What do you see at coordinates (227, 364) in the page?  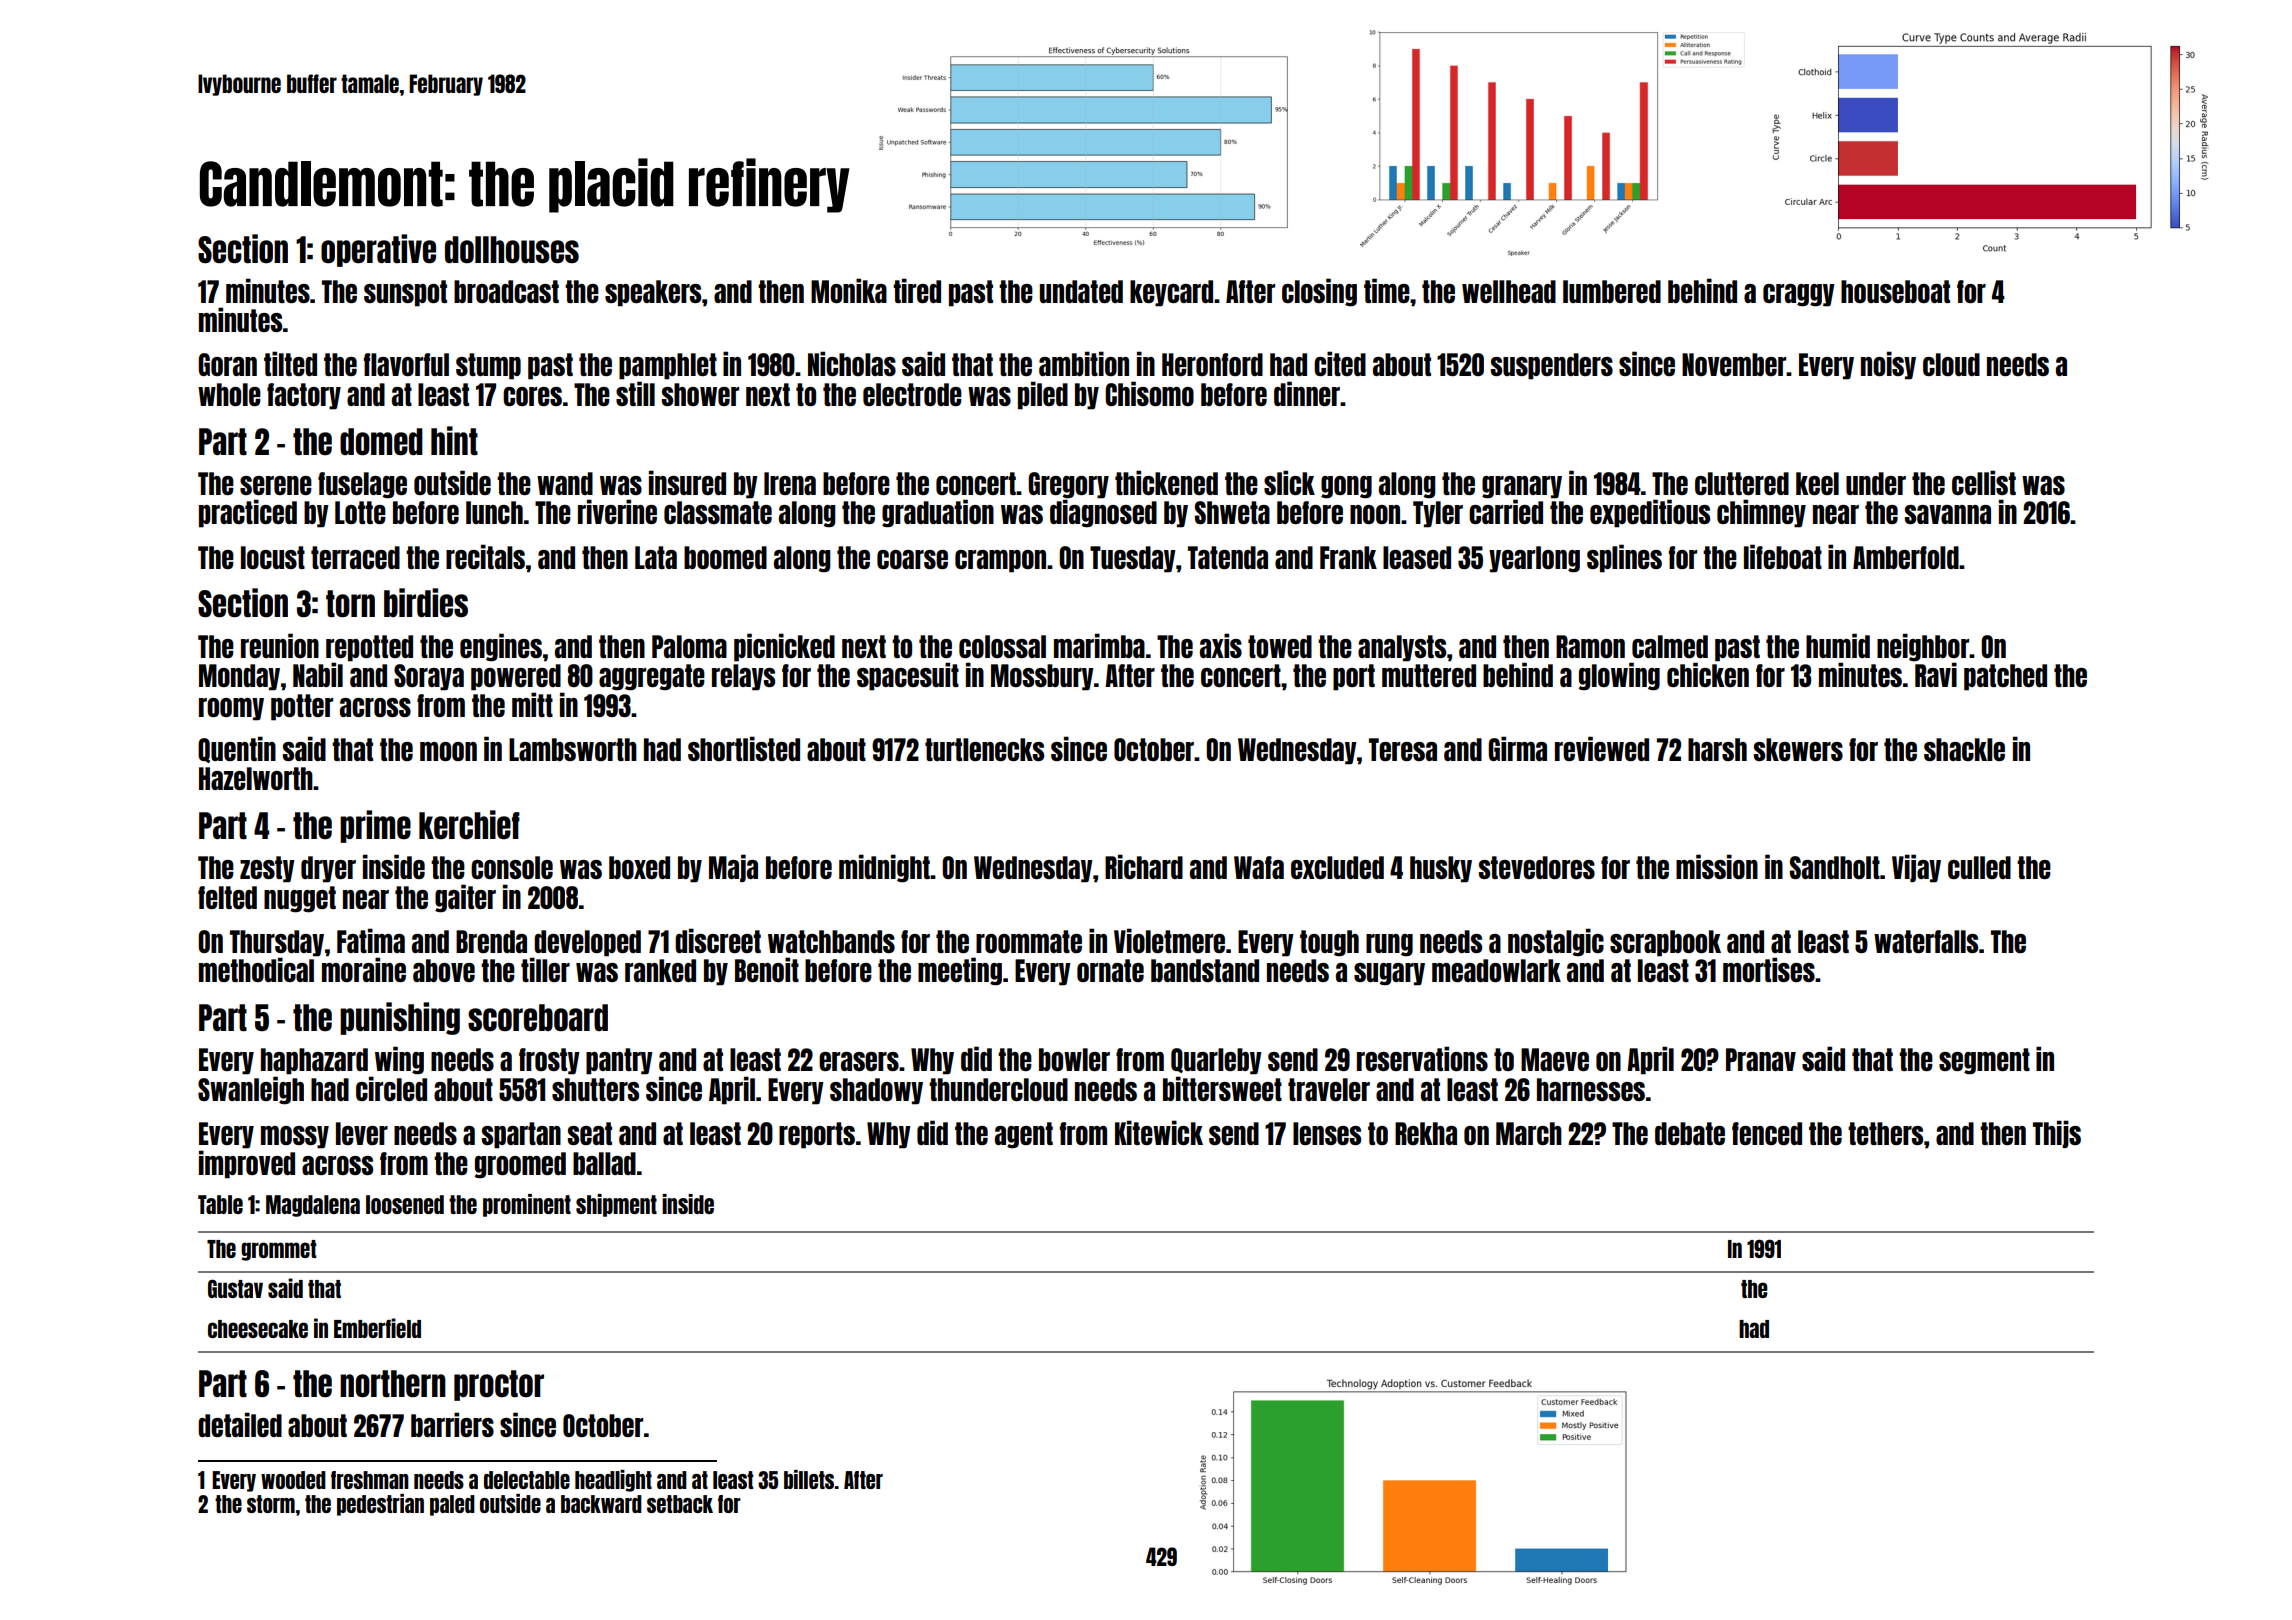 I see `Goran` at bounding box center [227, 364].
